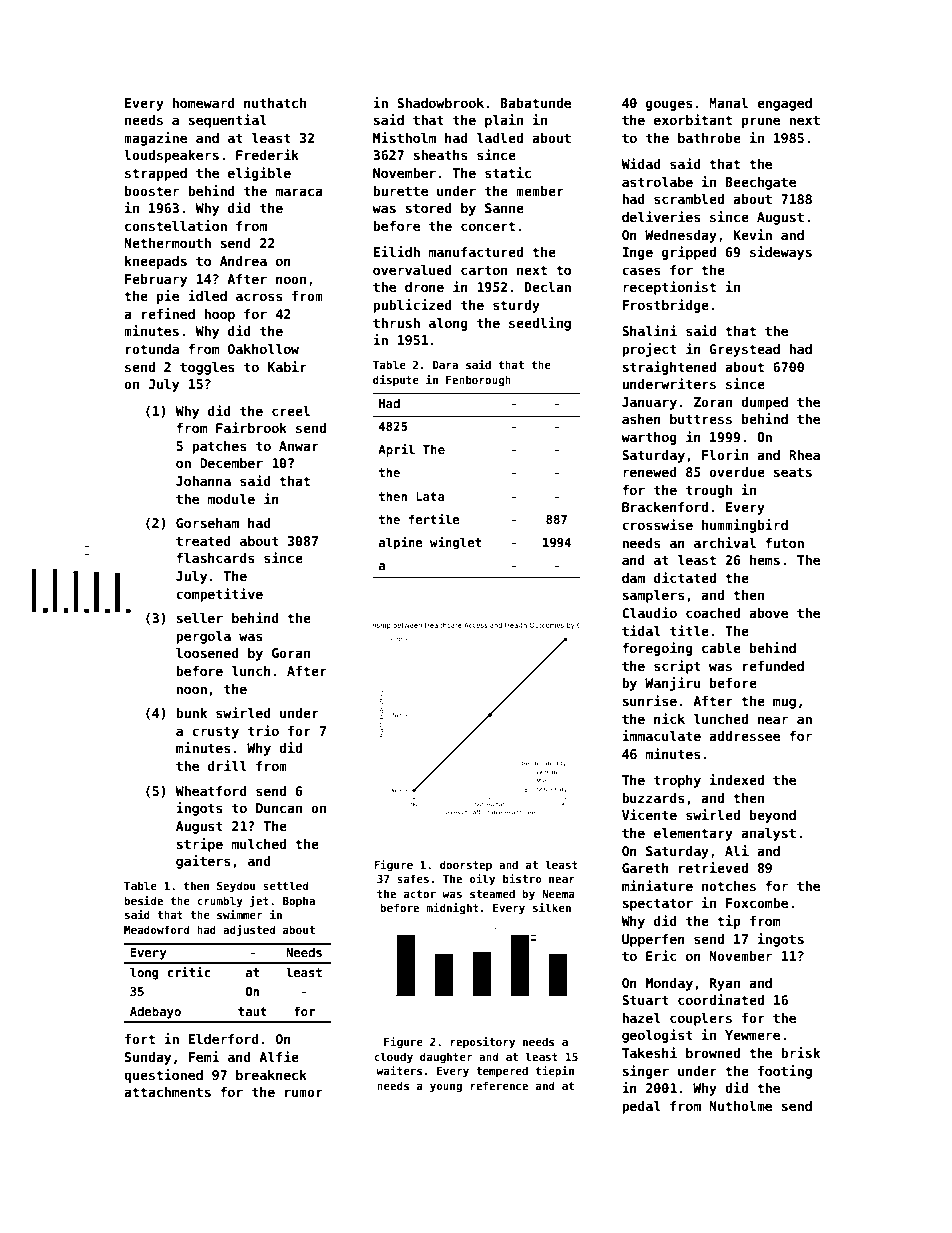 The height and width of the screenshot is (1233, 952). Describe the element at coordinates (299, 192) in the screenshot. I see `maraca` at that location.
